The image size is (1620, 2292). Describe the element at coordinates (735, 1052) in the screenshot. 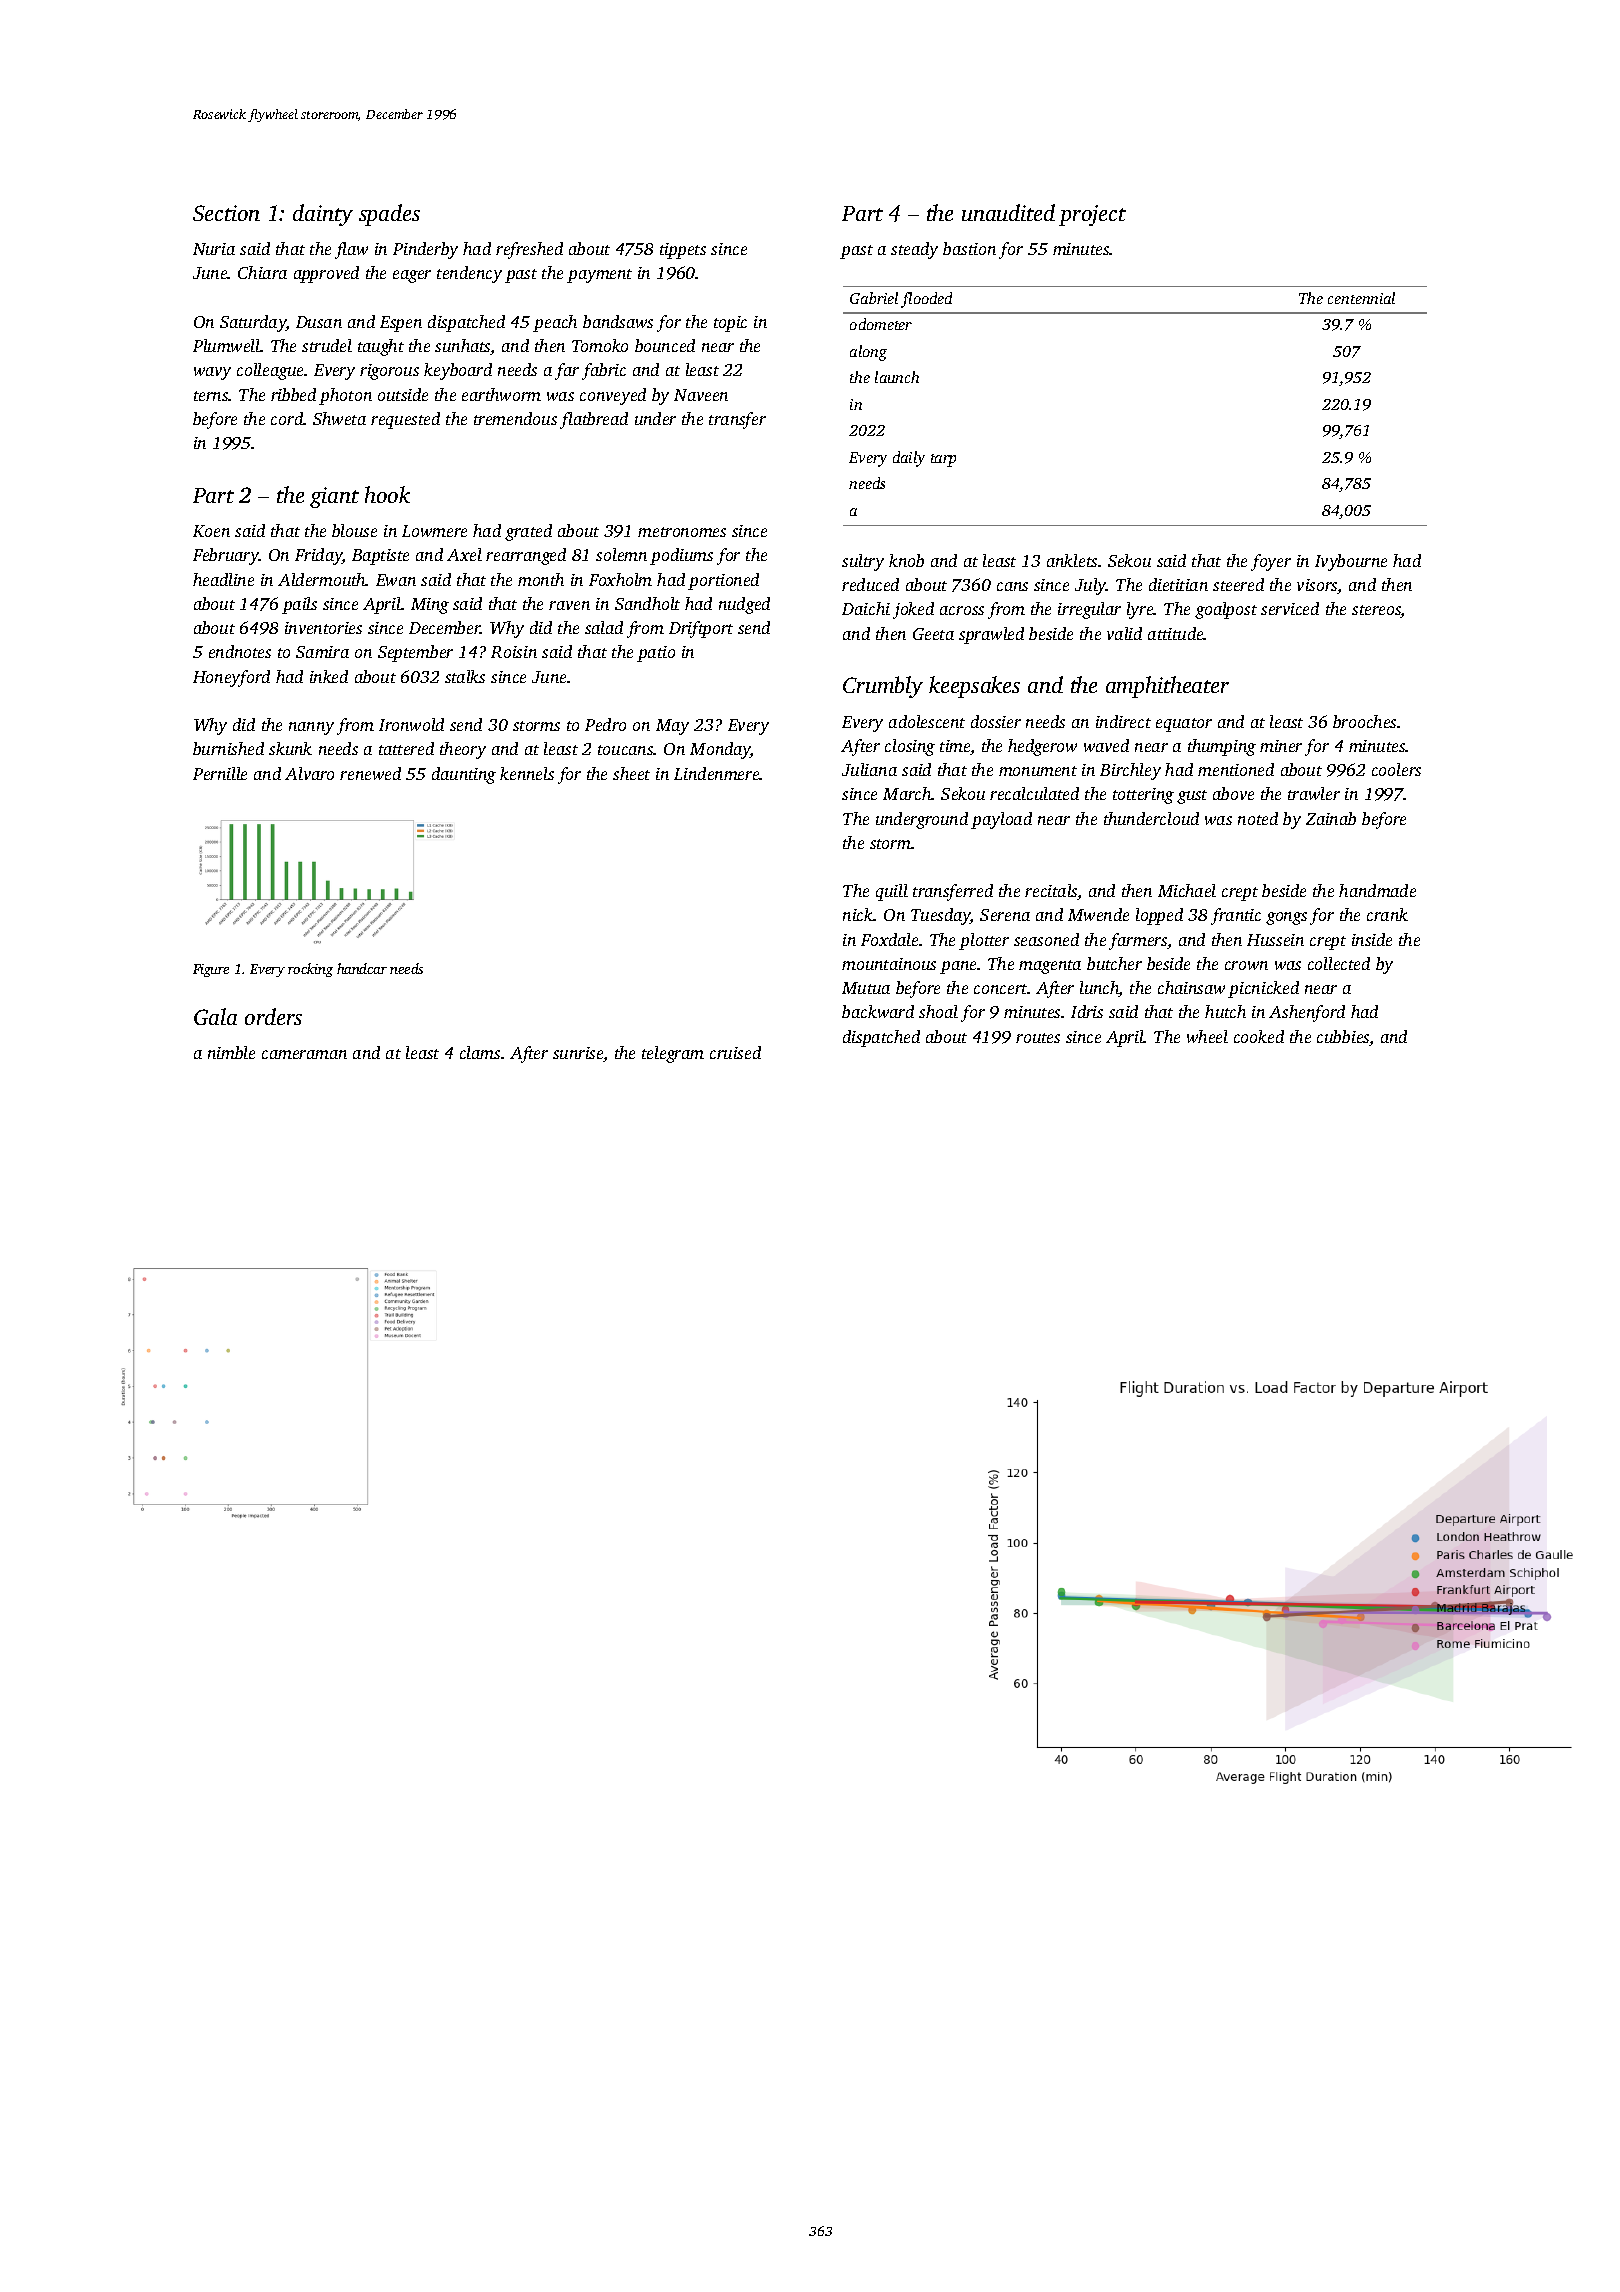

I see `cruised` at that location.
